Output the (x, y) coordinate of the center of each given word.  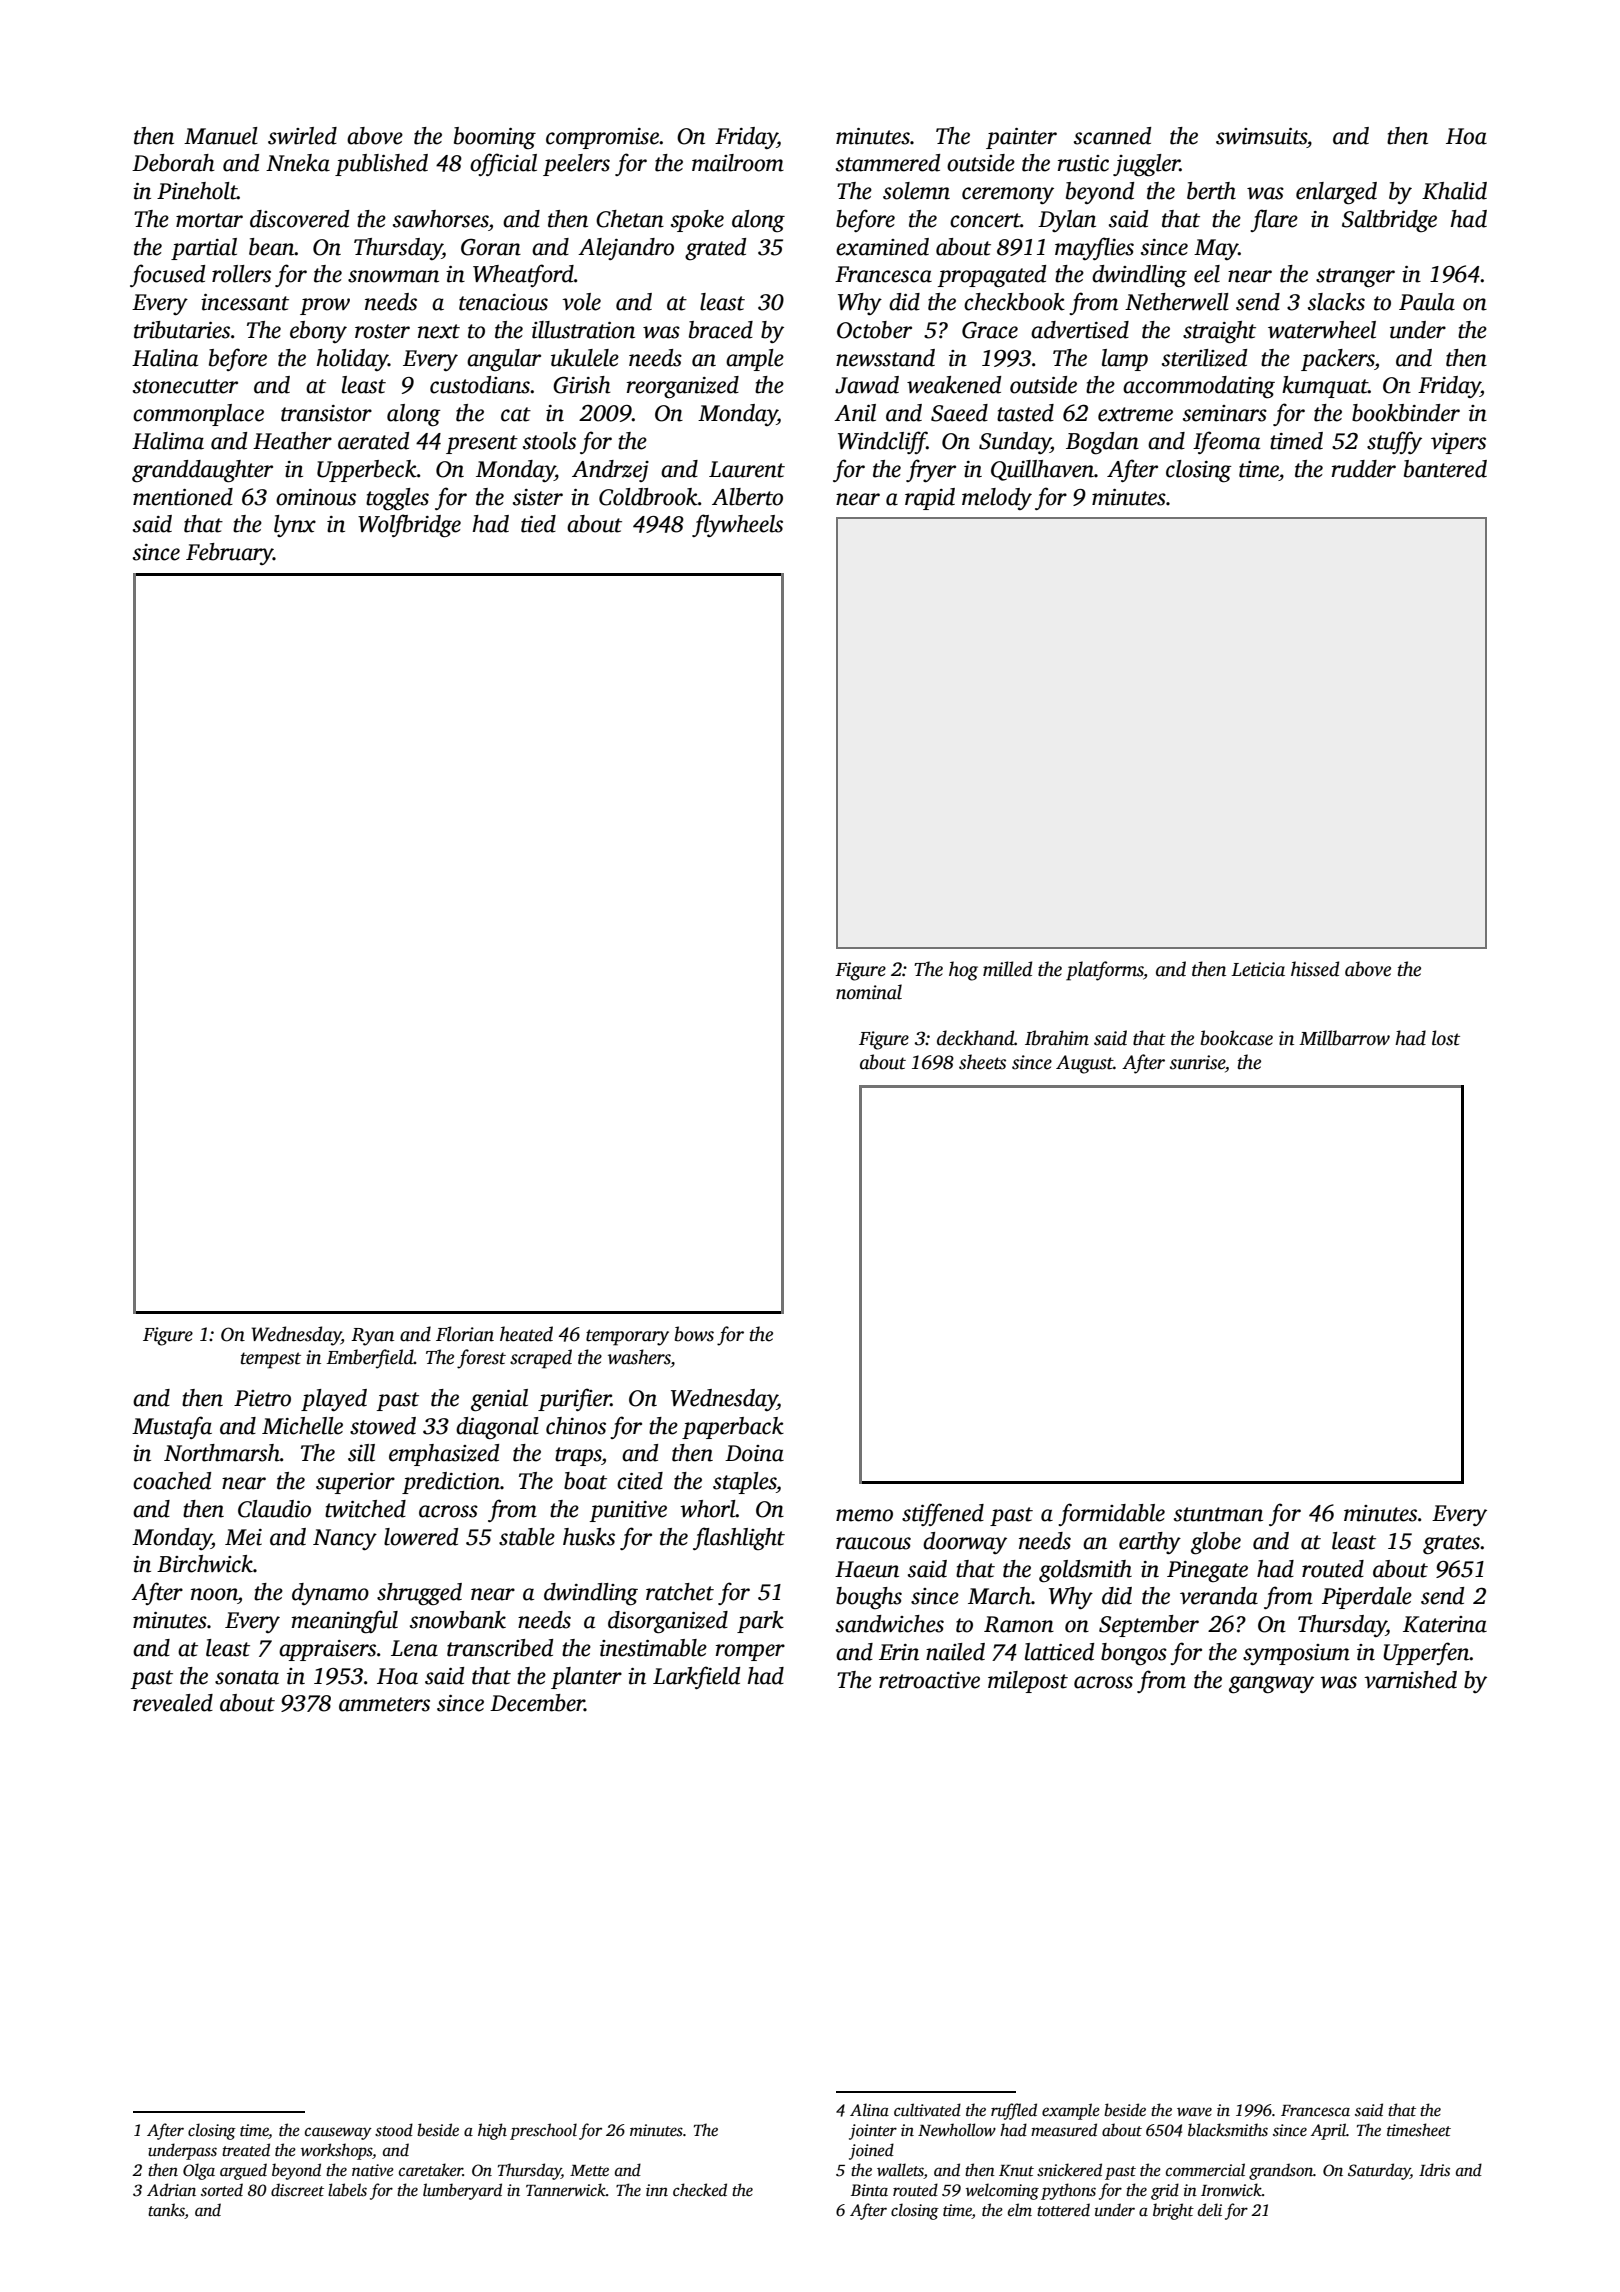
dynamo (330, 1594)
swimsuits (1261, 136)
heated (526, 1334)
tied (538, 524)
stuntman (1218, 1514)
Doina (754, 1453)
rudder (1364, 469)
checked (700, 2190)
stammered (888, 163)
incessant (245, 302)
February (229, 554)
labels (347, 2190)
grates (1451, 1545)
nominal (869, 992)
